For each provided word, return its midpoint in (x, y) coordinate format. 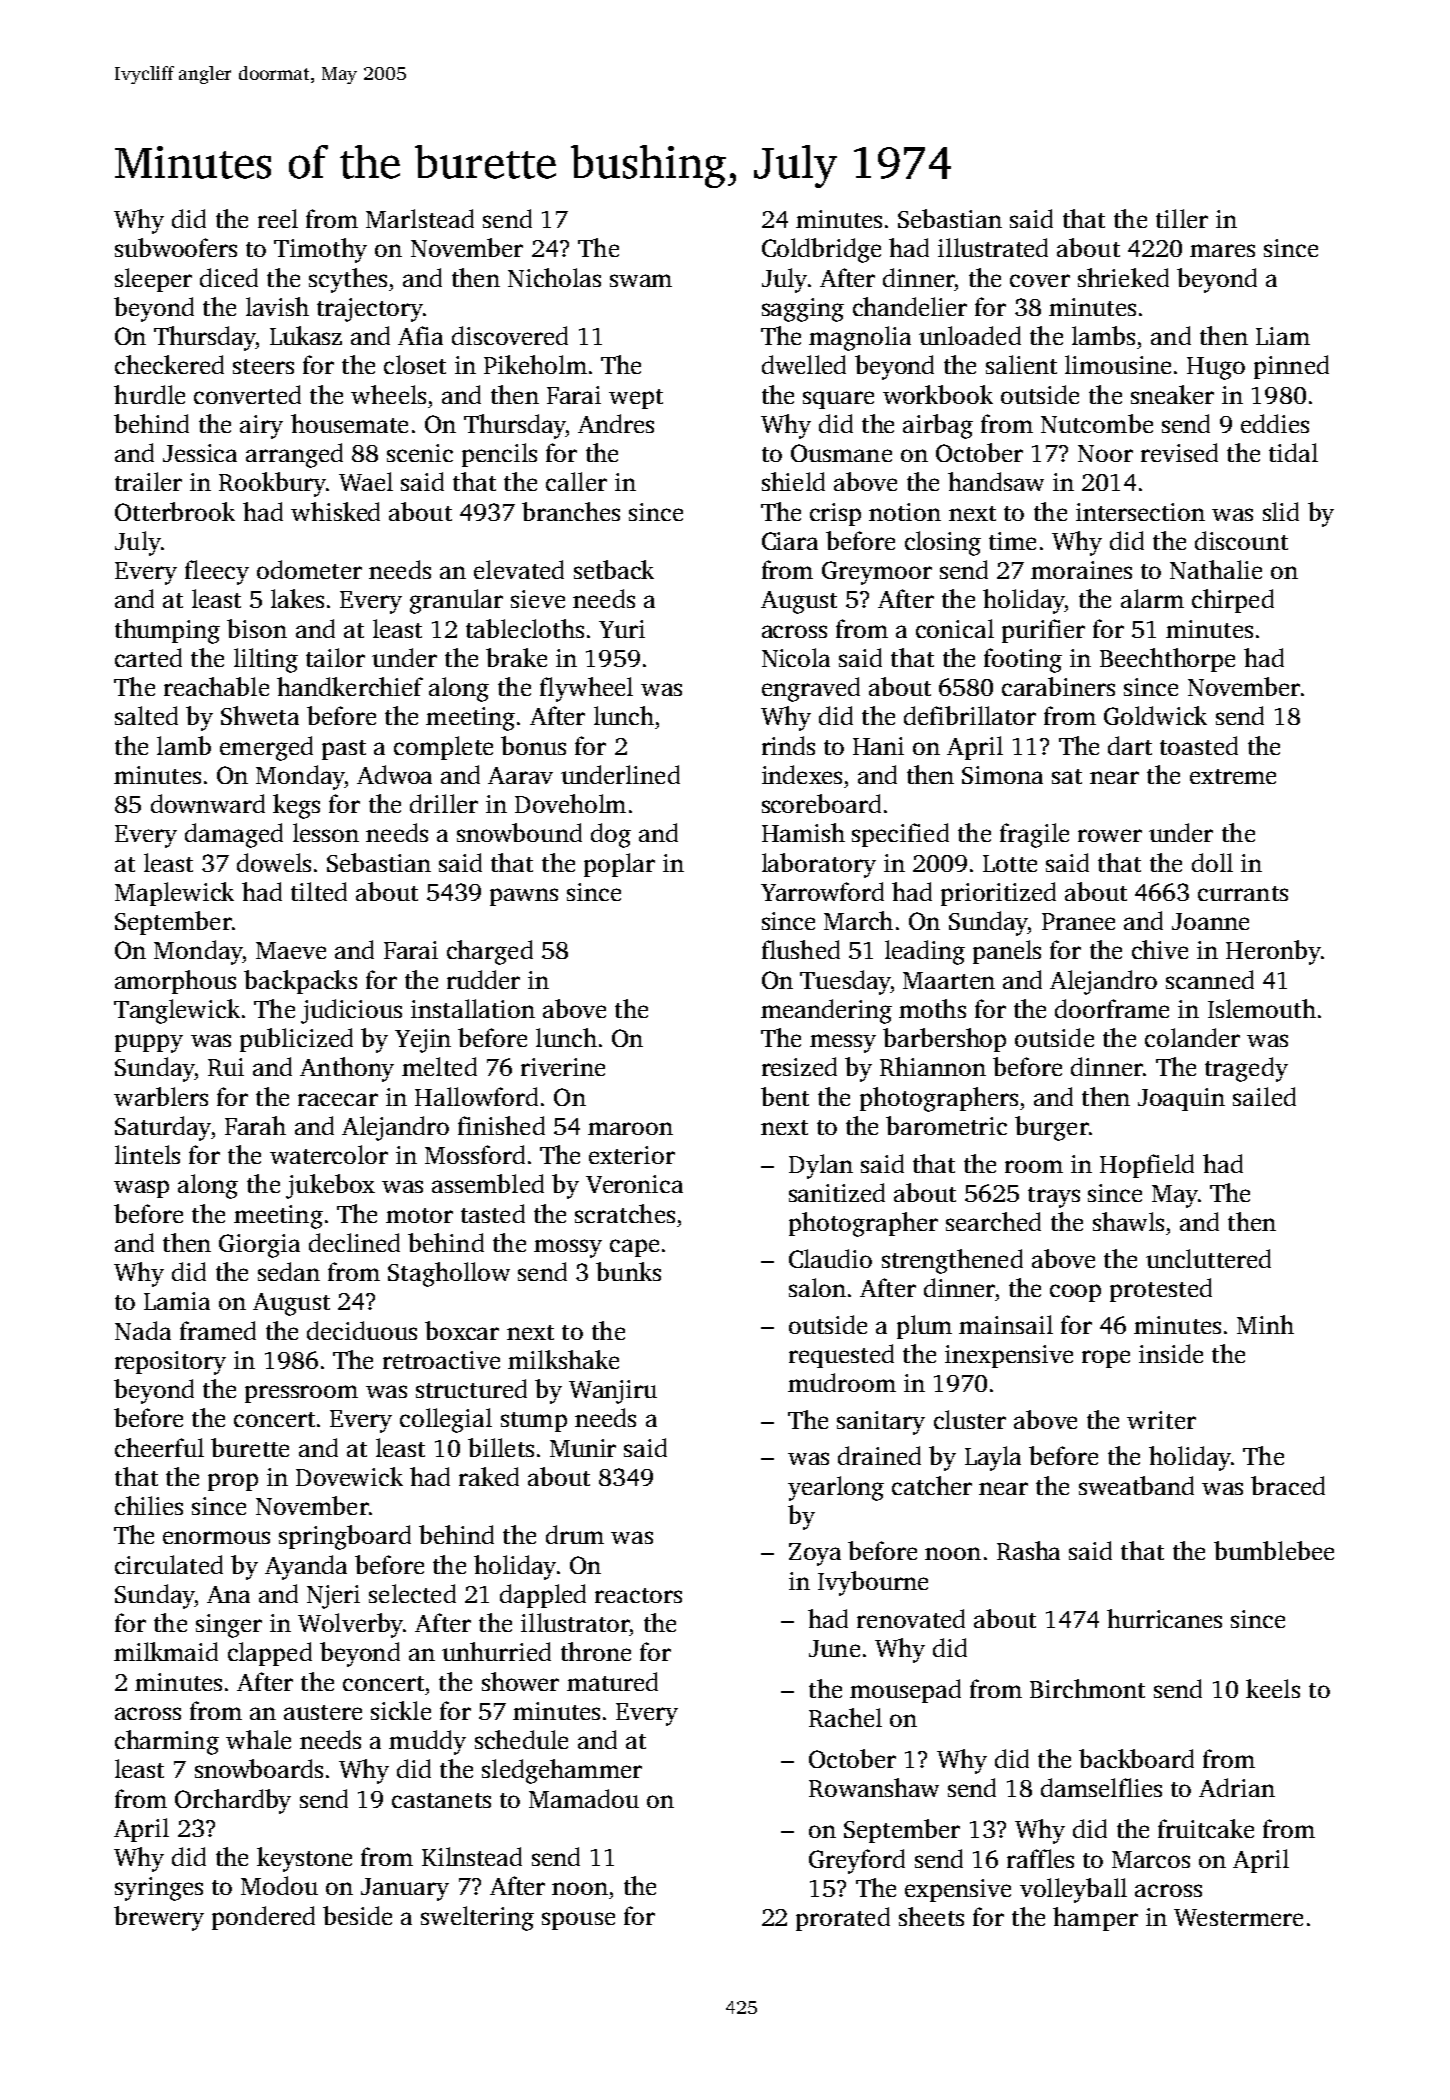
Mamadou (584, 1798)
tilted (319, 891)
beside (357, 1915)
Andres (616, 423)
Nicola (796, 657)
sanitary (881, 1423)
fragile (1034, 835)
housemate (349, 423)
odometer (309, 569)
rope (1106, 1359)
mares (1222, 250)
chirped (1233, 601)
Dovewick (349, 1476)
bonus (533, 745)
